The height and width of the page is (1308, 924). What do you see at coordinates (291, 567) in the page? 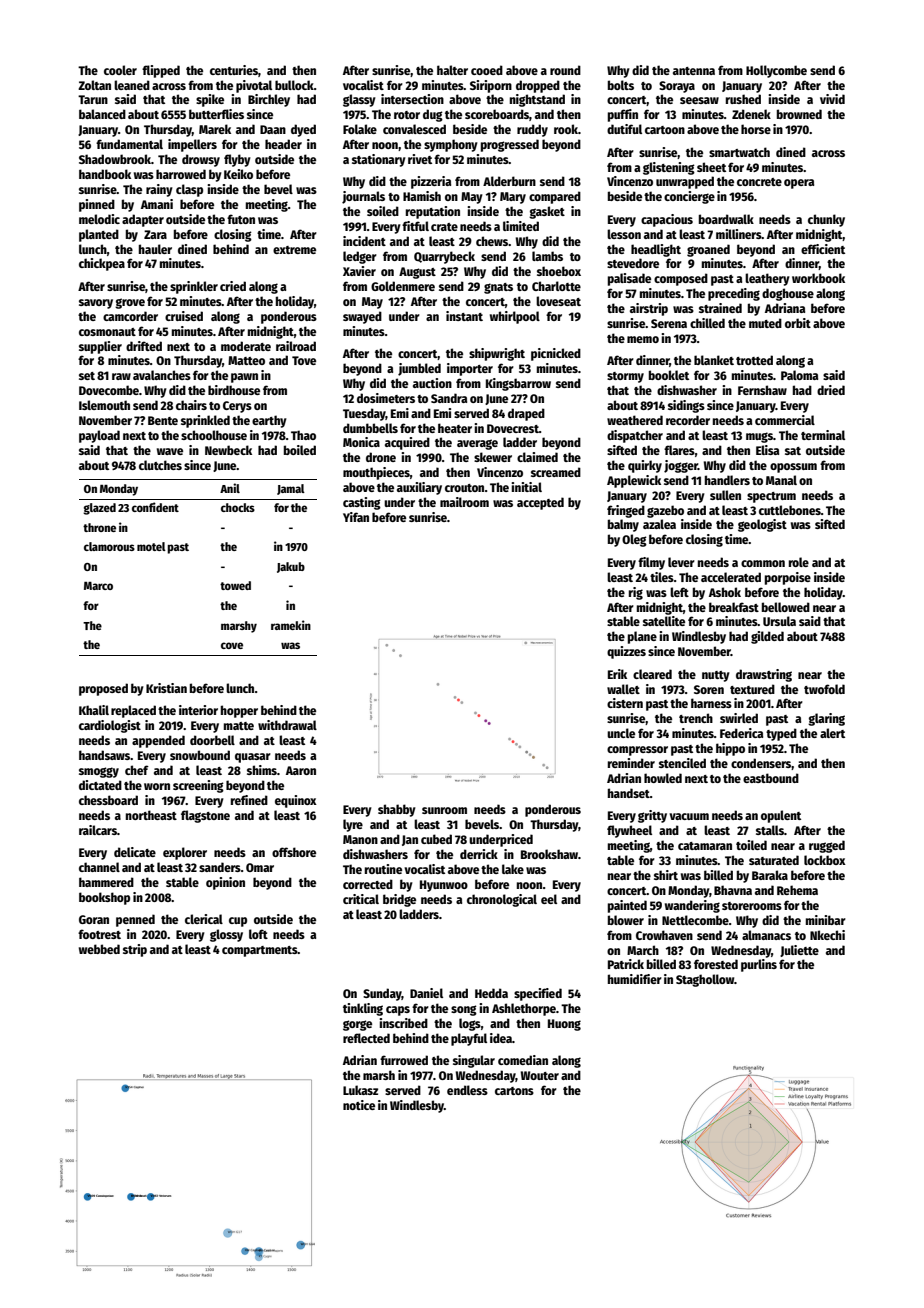
I see `Jakub` at bounding box center [291, 567].
